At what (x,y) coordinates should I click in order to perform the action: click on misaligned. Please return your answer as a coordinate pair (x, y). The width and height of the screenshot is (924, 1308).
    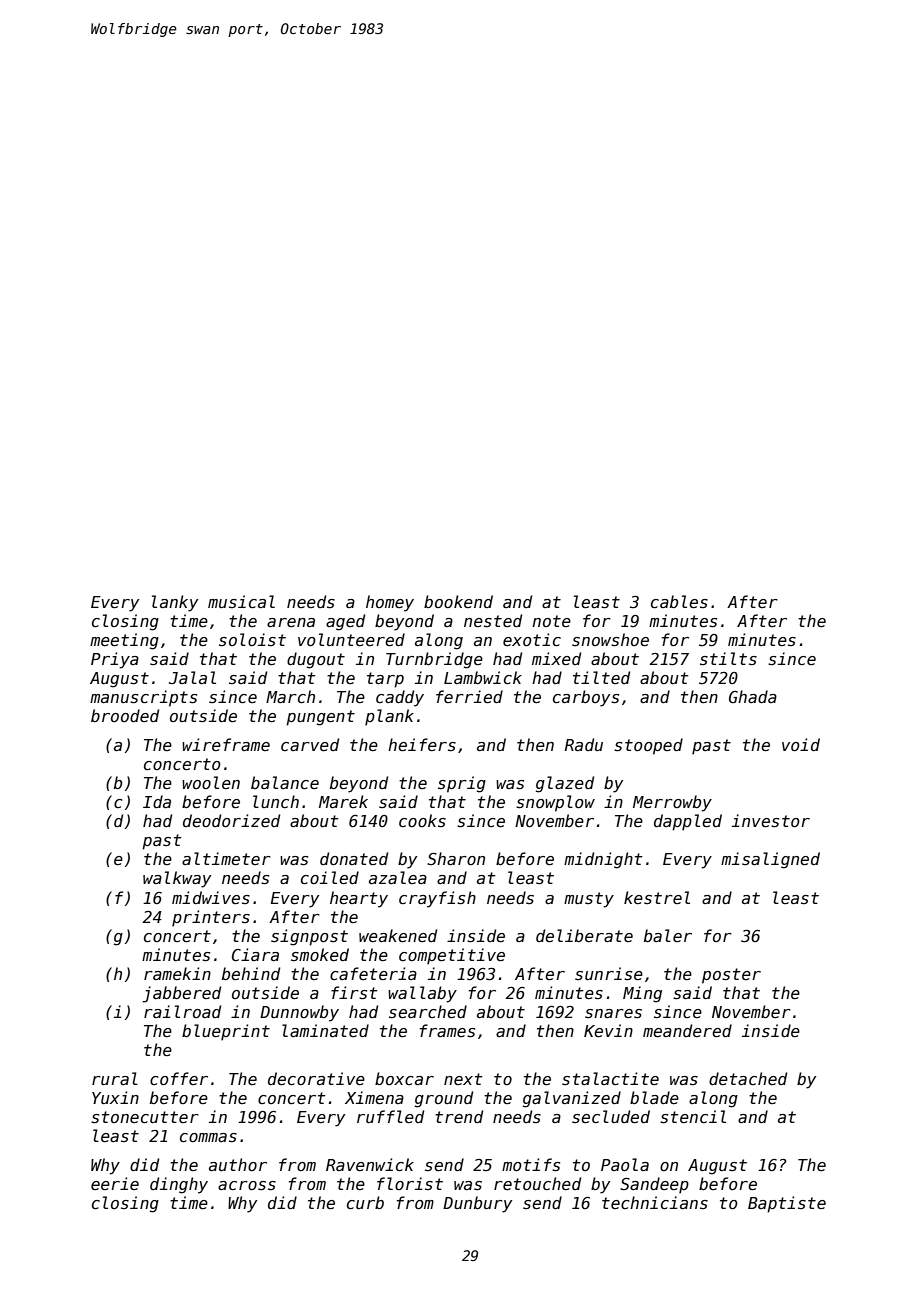
    Looking at the image, I should click on (770, 860).
